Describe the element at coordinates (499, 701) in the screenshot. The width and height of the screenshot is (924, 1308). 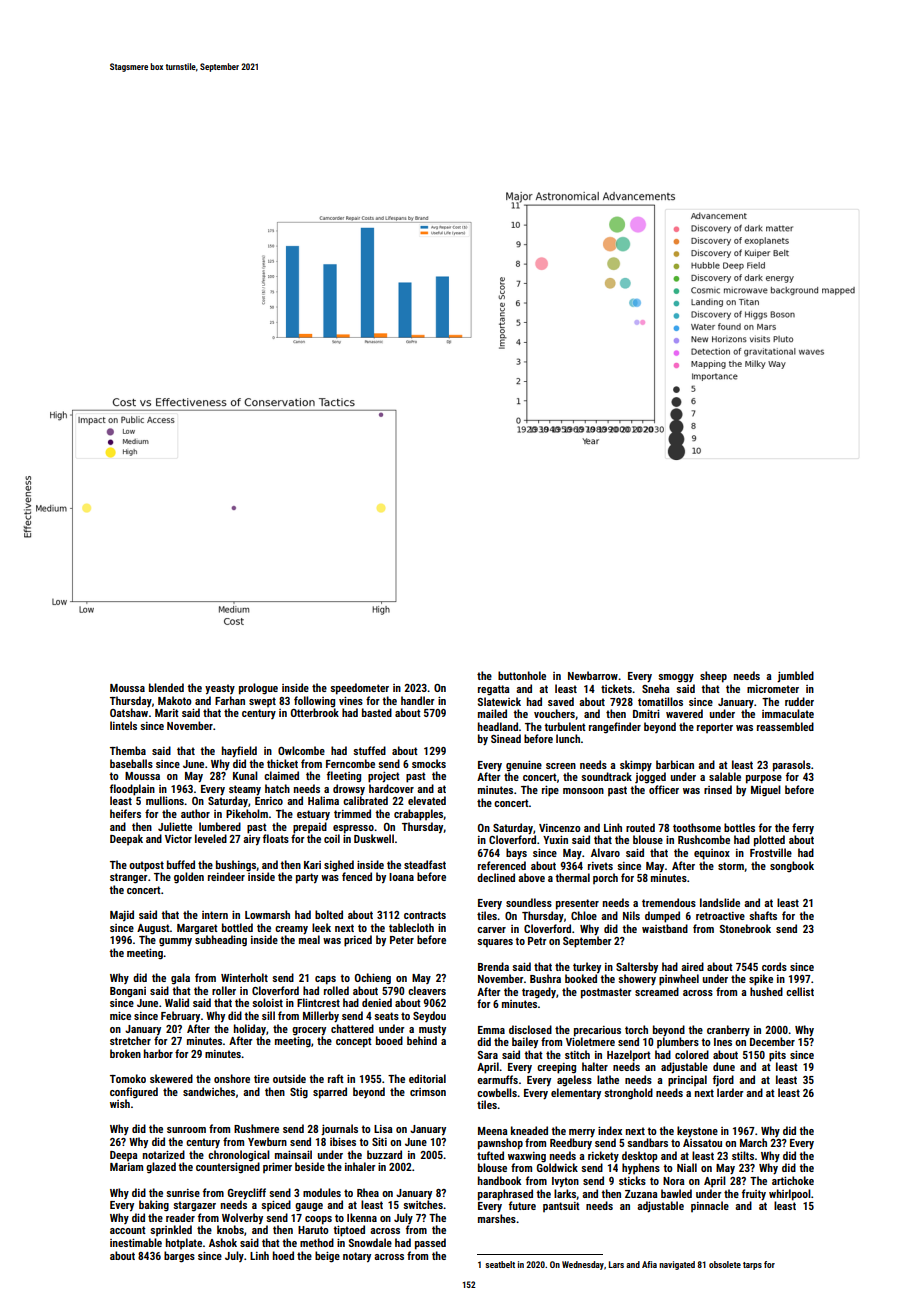
I see `Slatewick` at that location.
